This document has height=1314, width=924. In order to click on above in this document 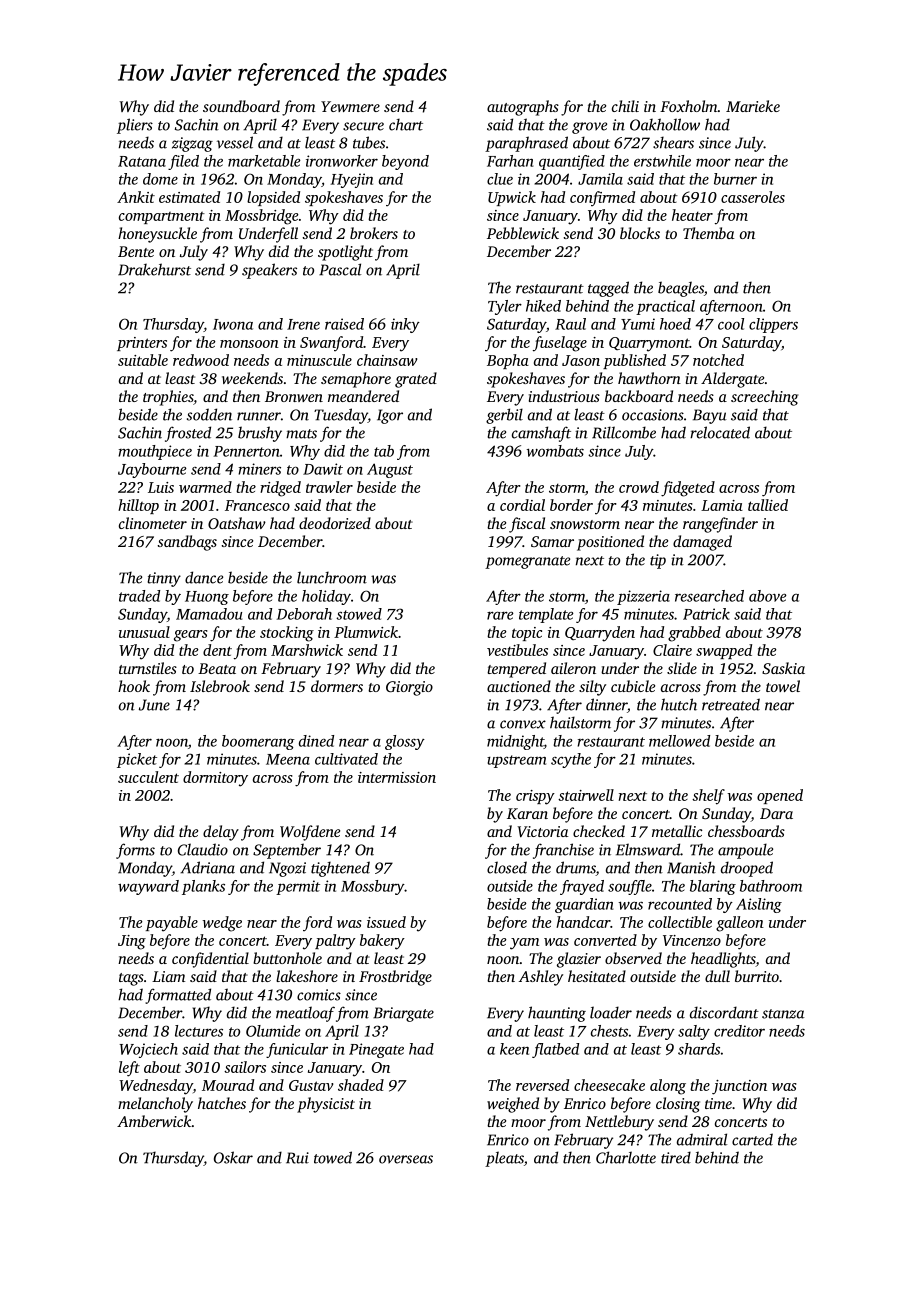, I will do `click(768, 596)`.
